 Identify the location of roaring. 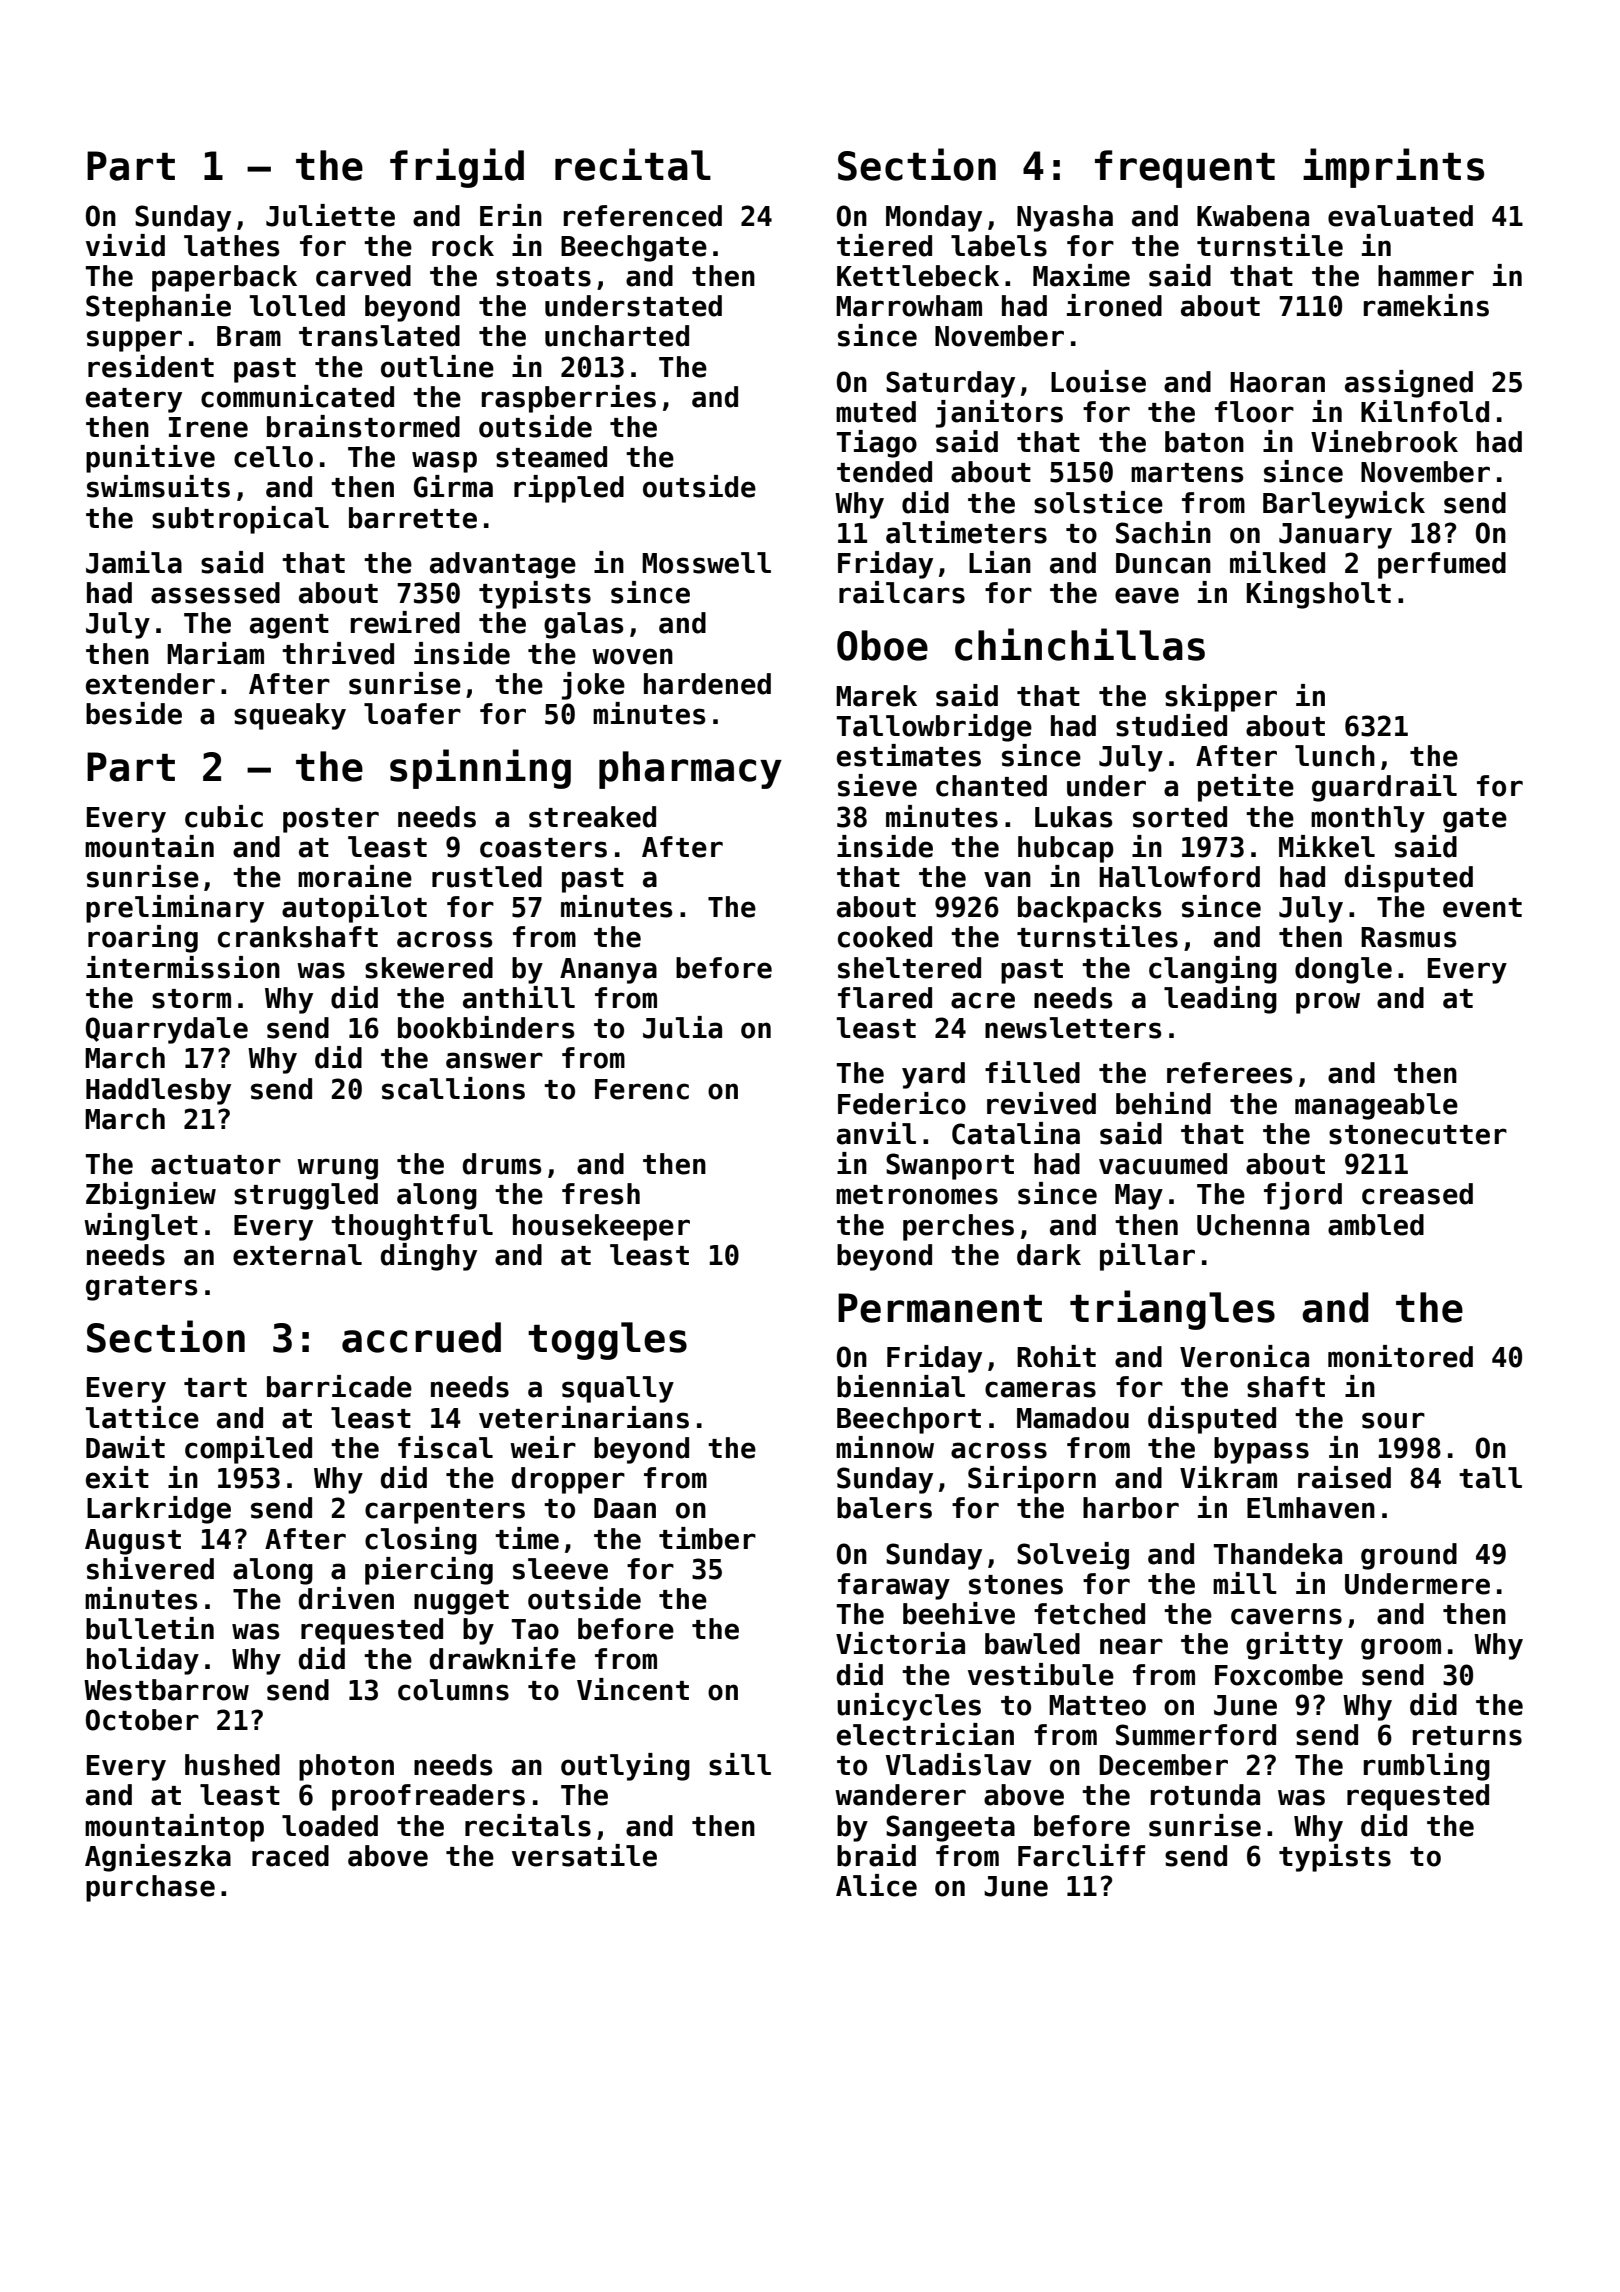
(143, 939).
